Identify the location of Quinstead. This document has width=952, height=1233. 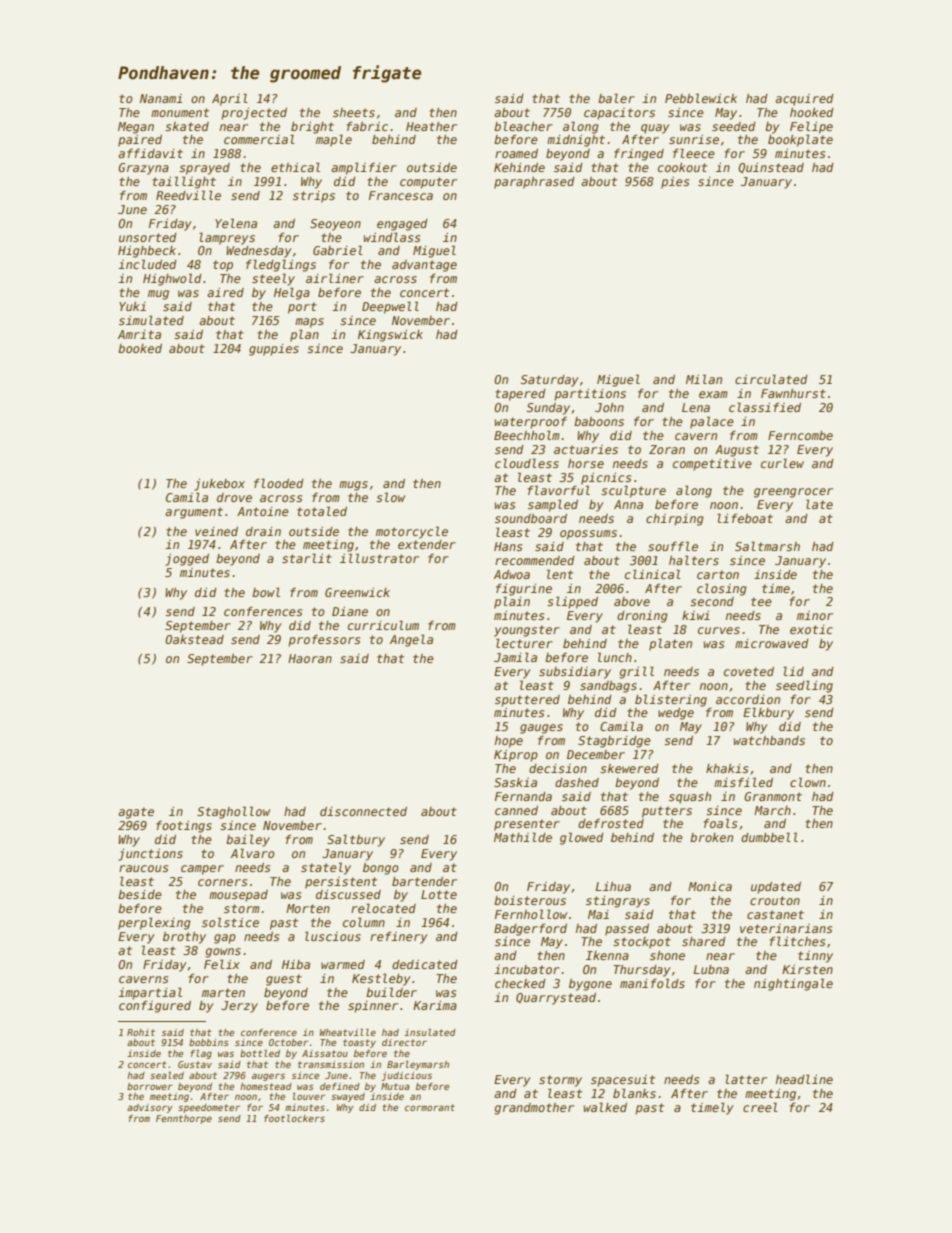
(771, 168).
